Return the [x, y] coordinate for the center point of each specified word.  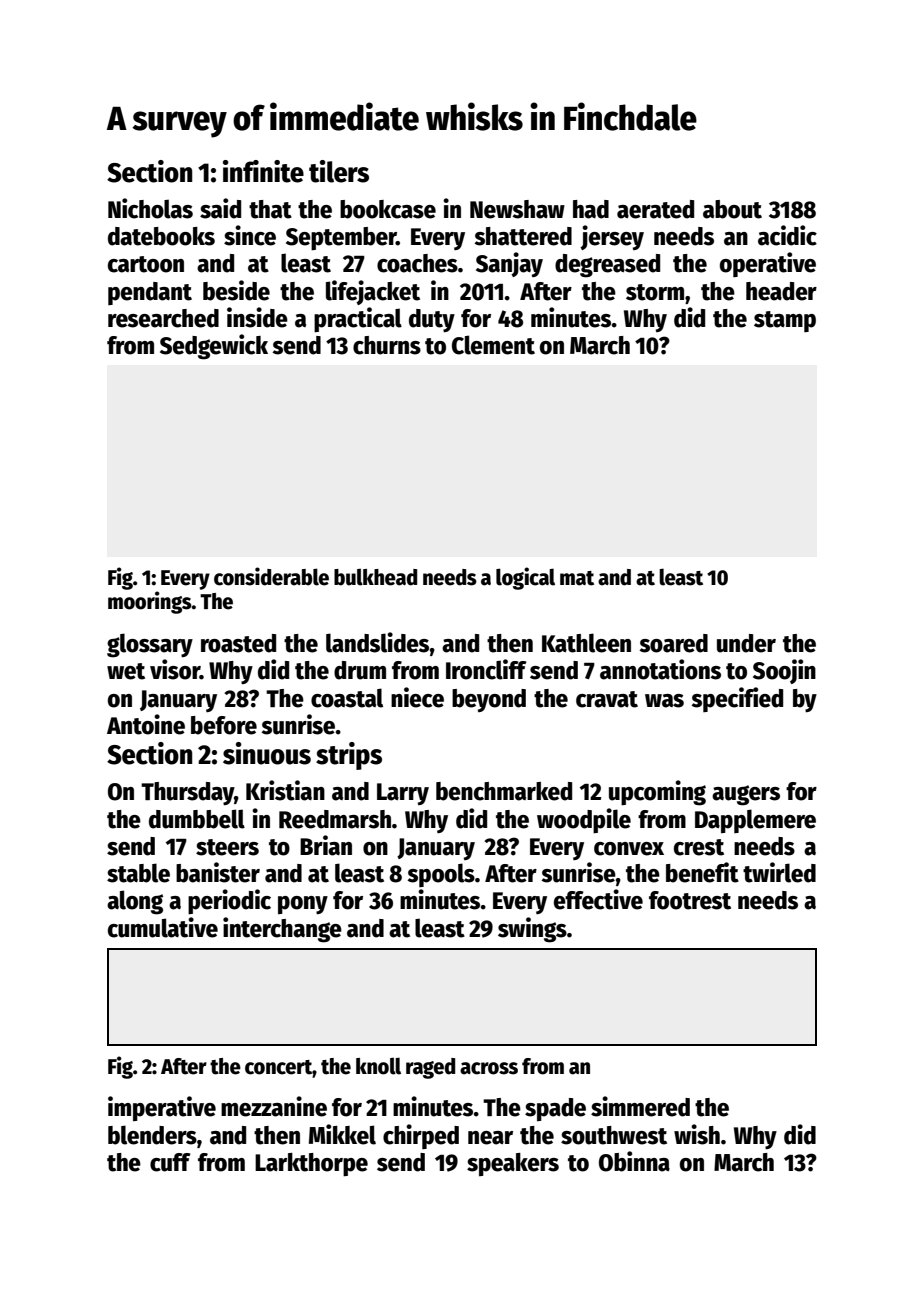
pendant [150, 293]
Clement [493, 345]
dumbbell [197, 819]
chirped [421, 1136]
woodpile [584, 821]
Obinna [634, 1161]
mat [577, 578]
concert [278, 1067]
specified [737, 699]
